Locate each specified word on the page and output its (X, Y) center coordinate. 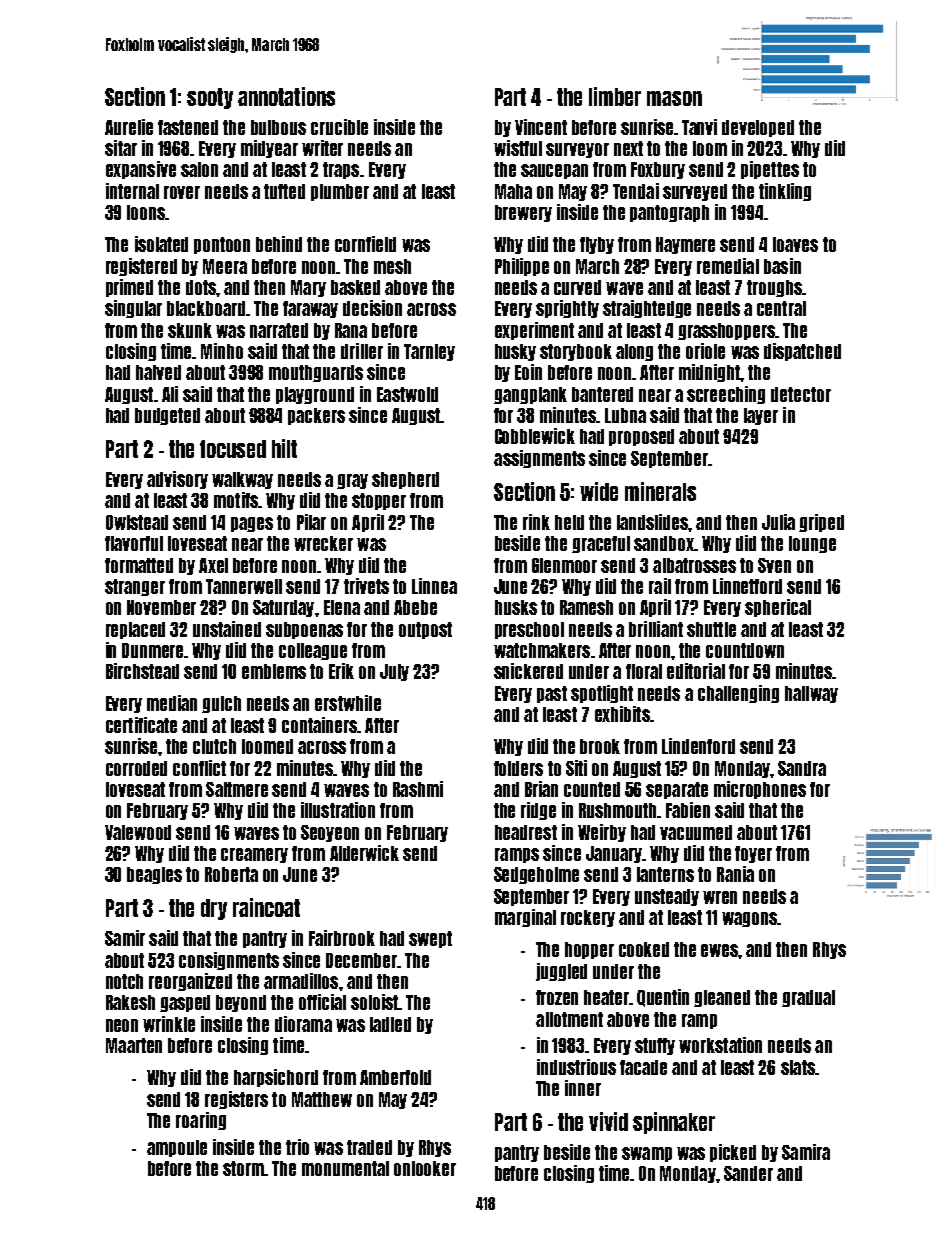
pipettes (770, 170)
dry (214, 909)
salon (199, 169)
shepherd (405, 480)
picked (733, 1153)
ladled (390, 1024)
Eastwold (407, 394)
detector (801, 394)
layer (761, 416)
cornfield (365, 244)
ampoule (177, 1148)
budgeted (167, 416)
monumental (345, 1168)
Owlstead (137, 522)
